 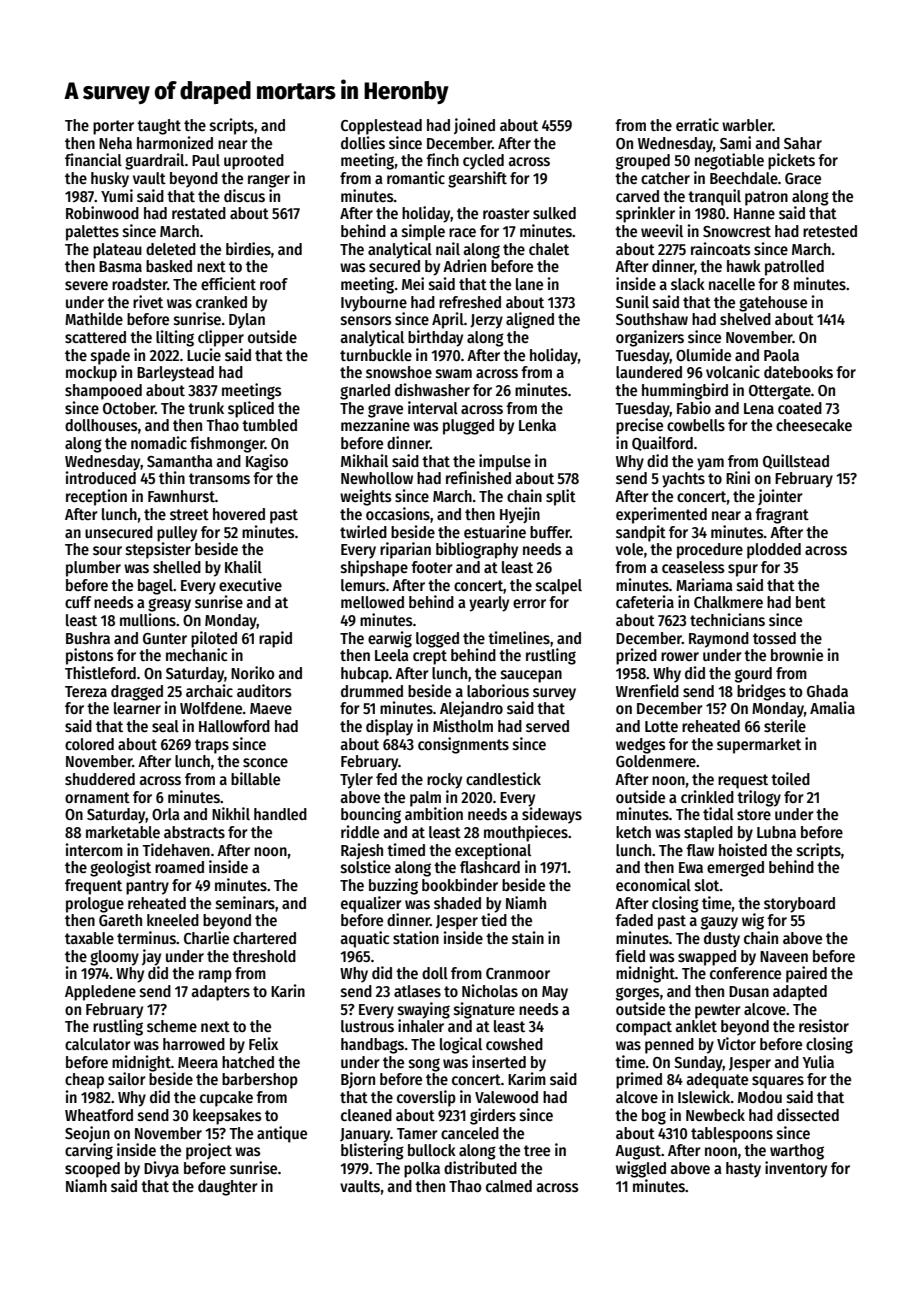 What do you see at coordinates (155, 587) in the page?
I see `bagel` at bounding box center [155, 587].
